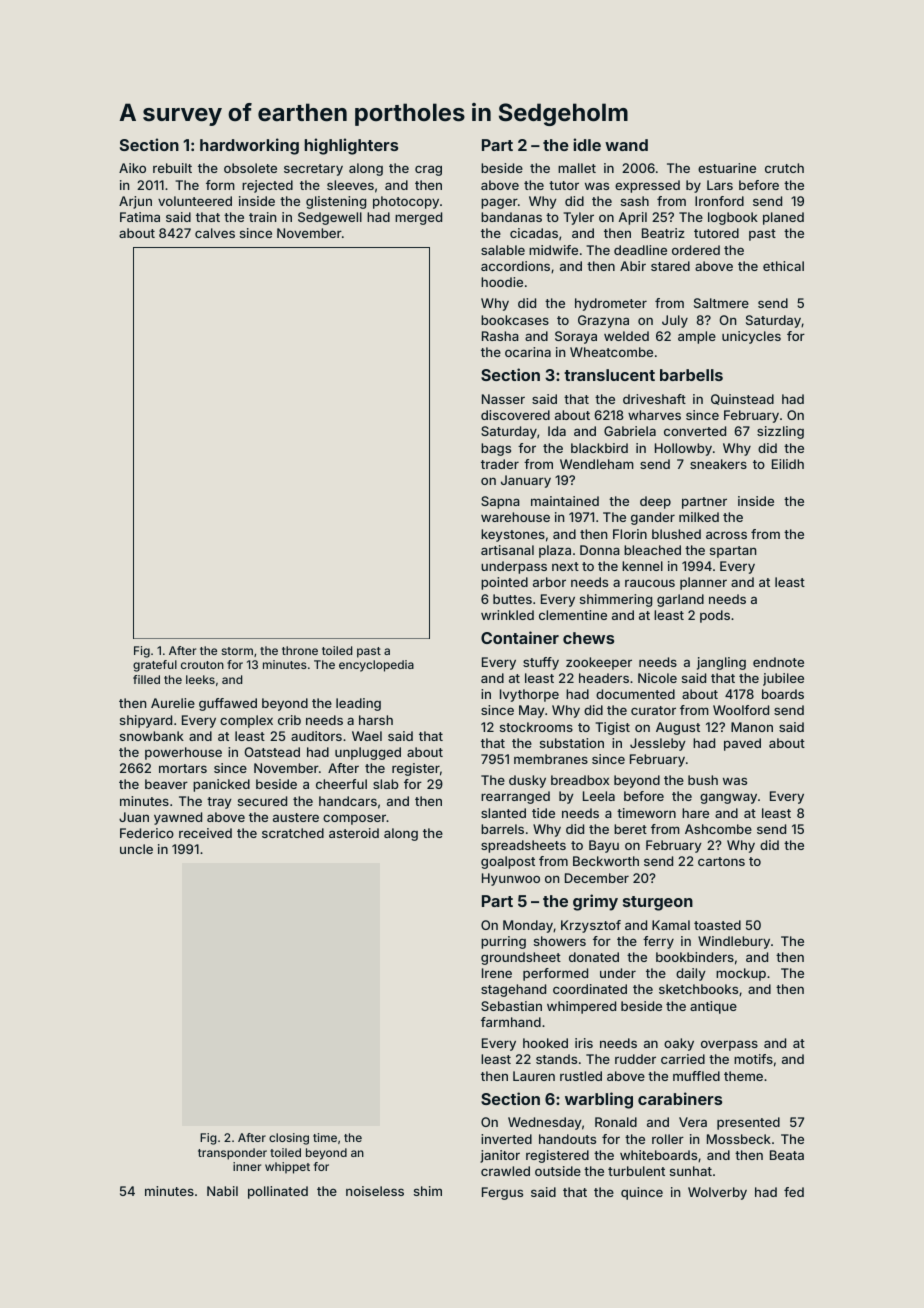 The height and width of the screenshot is (1308, 924). What do you see at coordinates (742, 399) in the screenshot?
I see `Quinstead` at bounding box center [742, 399].
